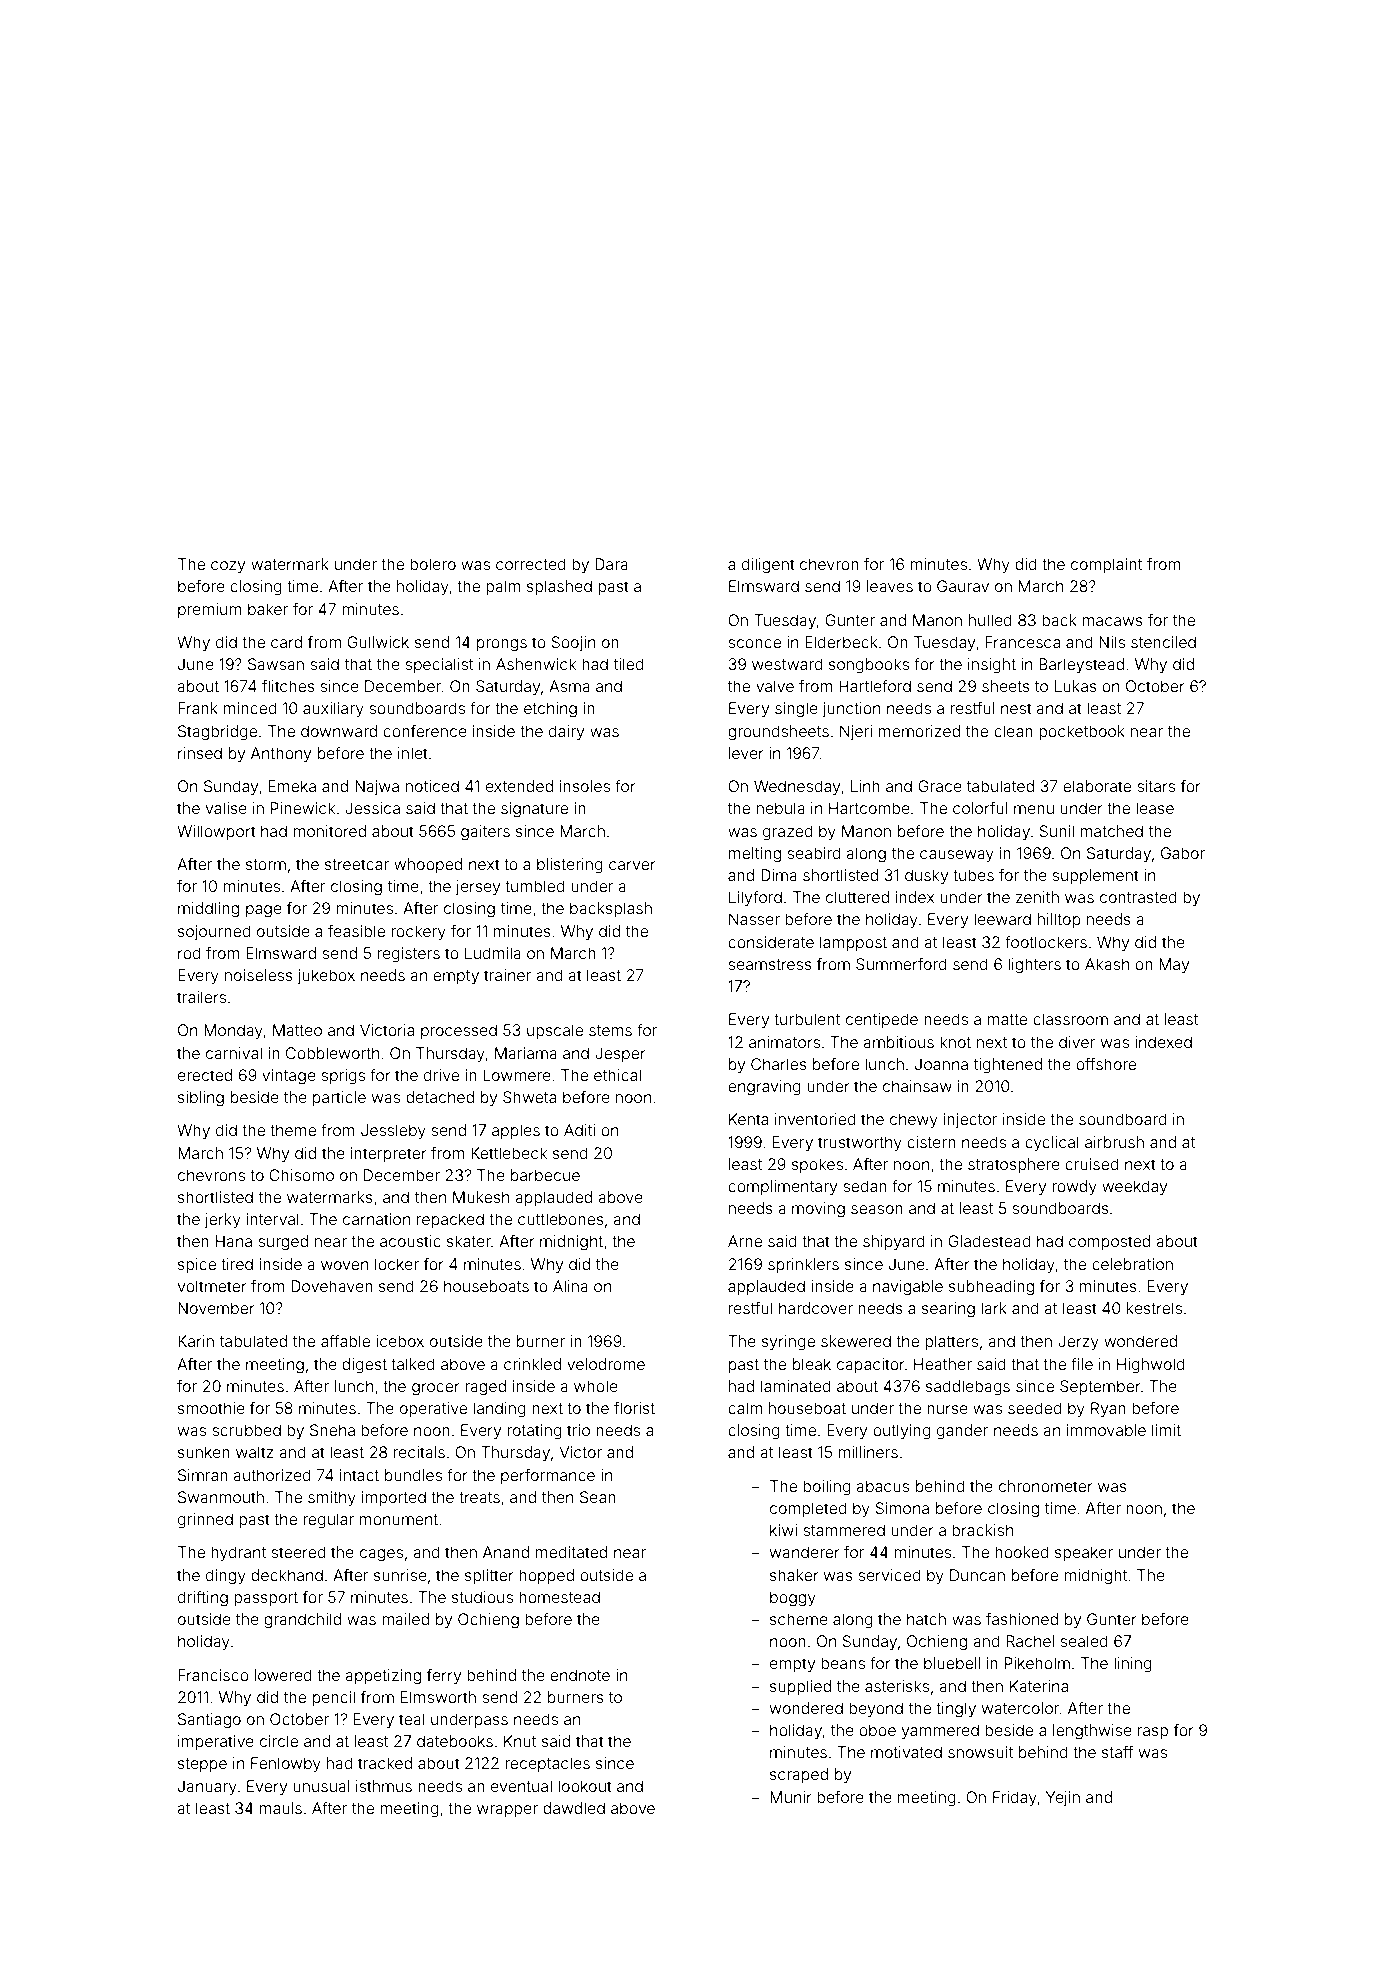  What do you see at coordinates (754, 643) in the image?
I see `sconce` at bounding box center [754, 643].
